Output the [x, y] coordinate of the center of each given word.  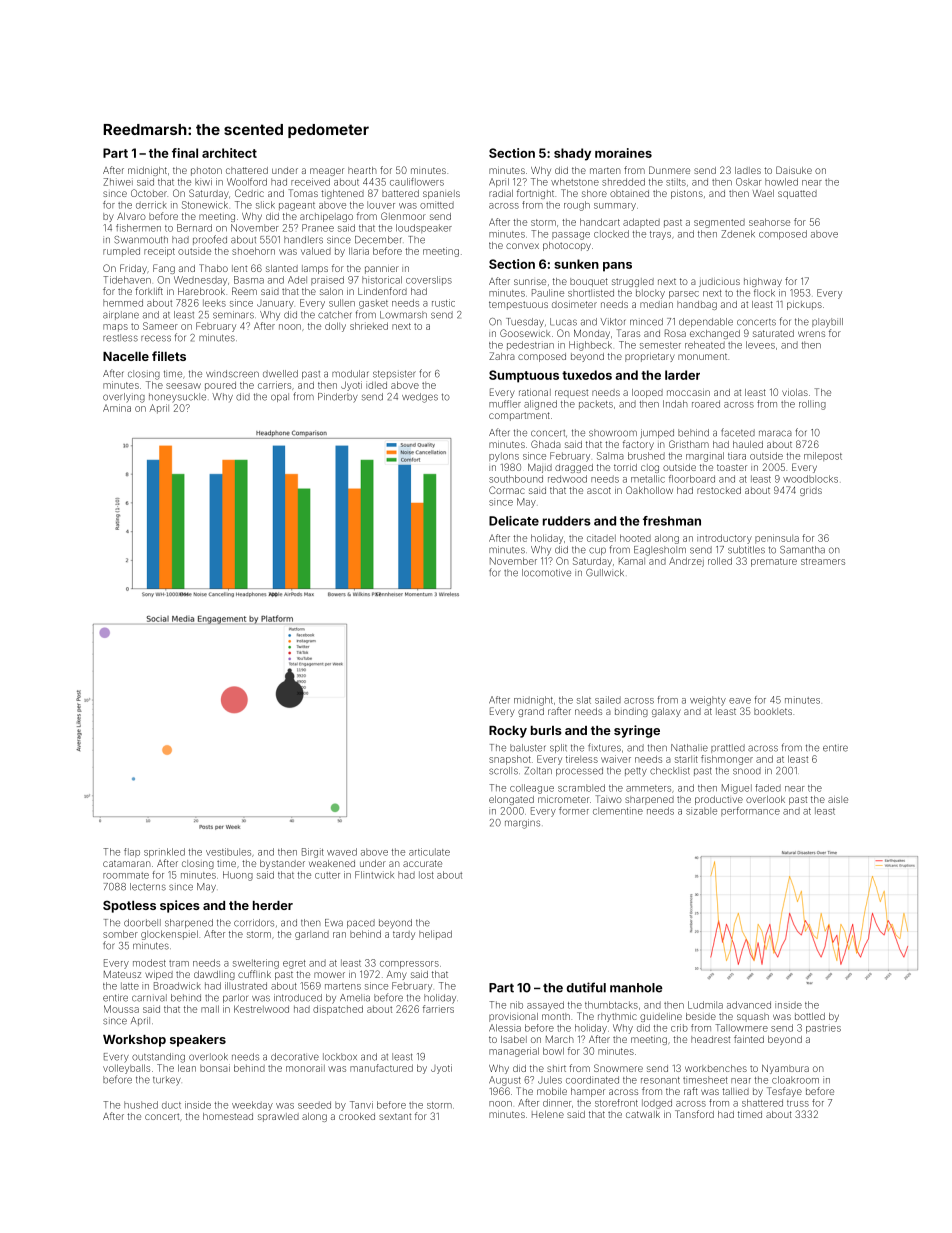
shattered [762, 1103]
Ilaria [359, 251]
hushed [141, 1105]
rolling [812, 405]
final [185, 153]
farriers [438, 1009]
